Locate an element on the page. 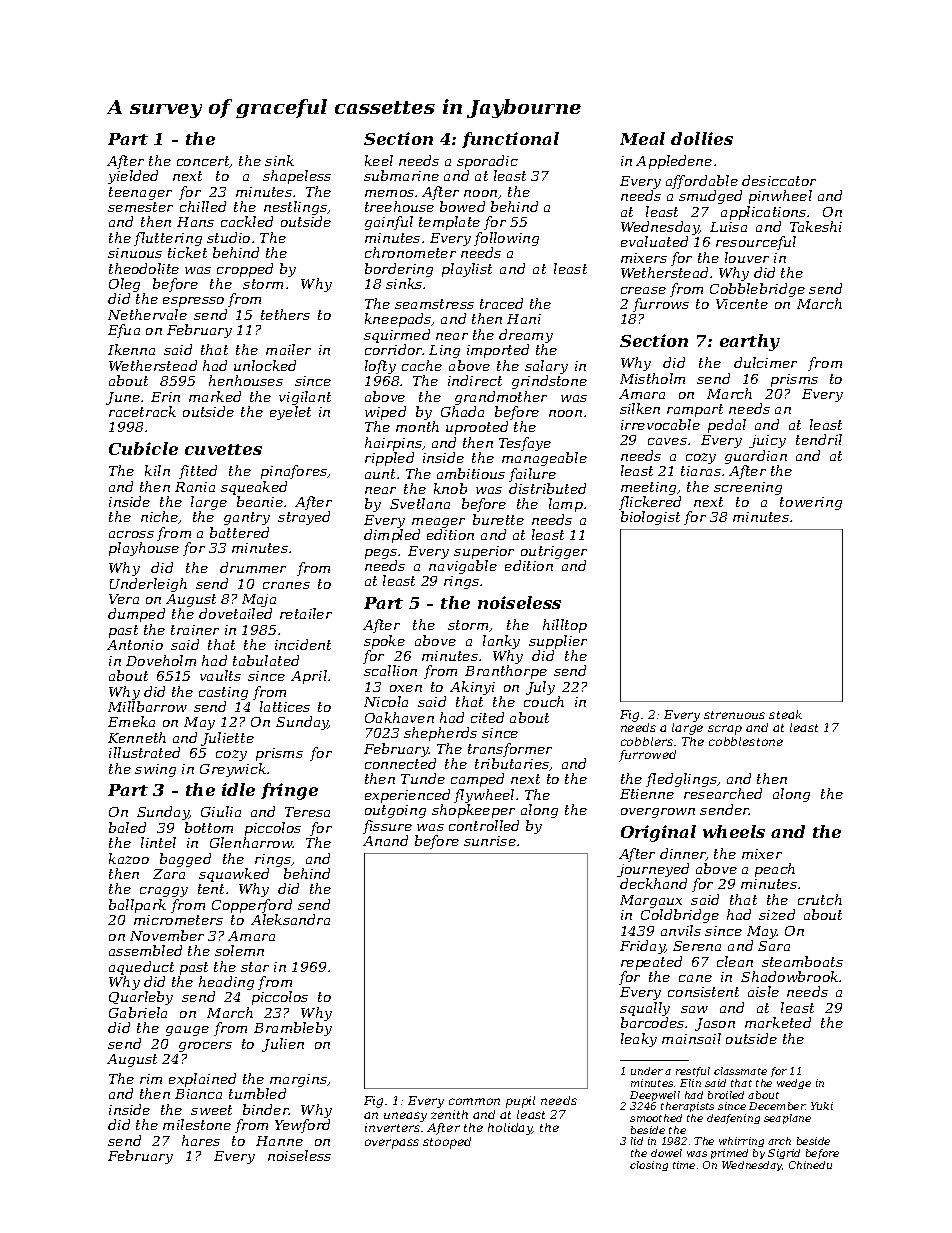  July is located at coordinates (540, 688).
